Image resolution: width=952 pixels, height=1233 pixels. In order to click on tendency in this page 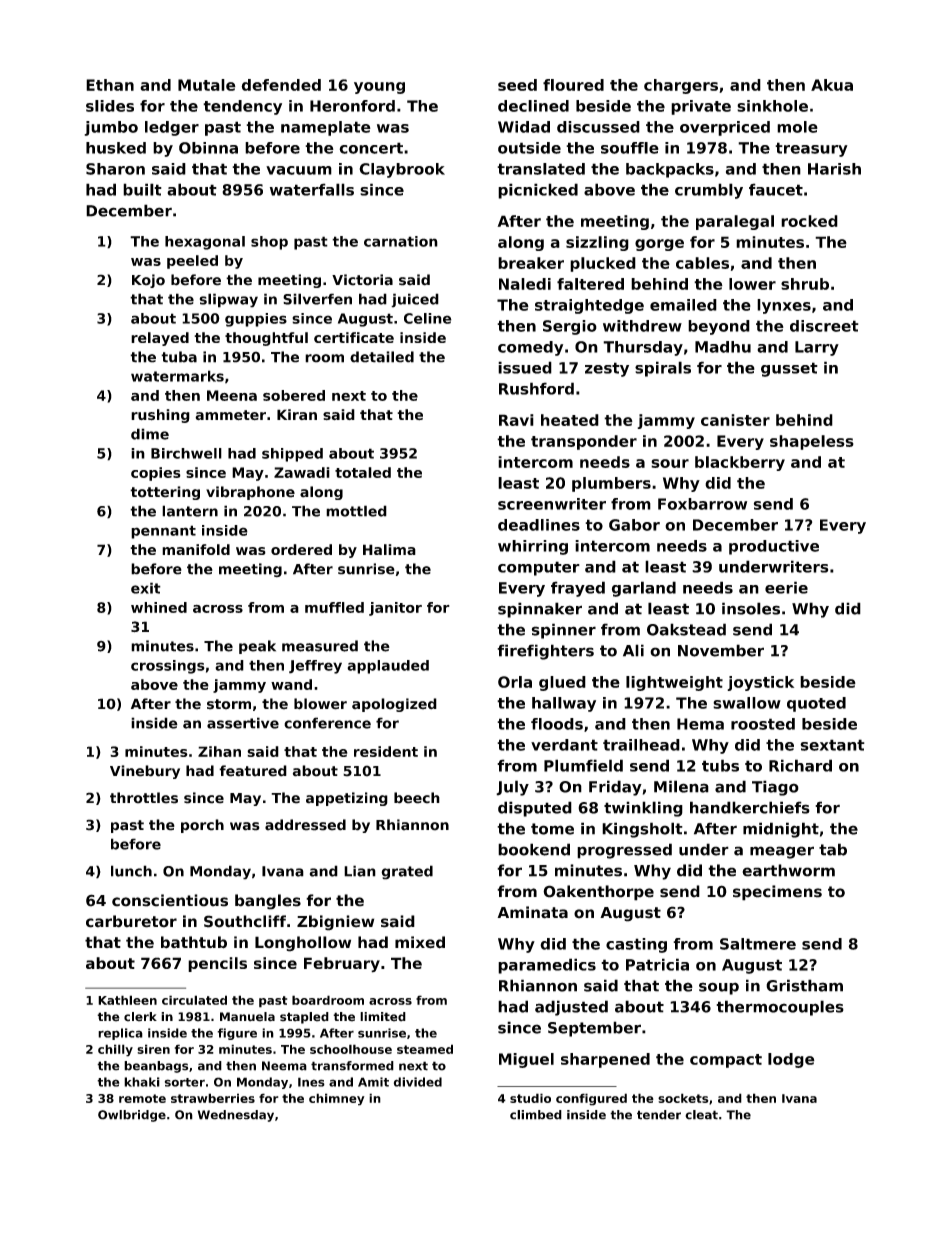, I will do `click(242, 107)`.
